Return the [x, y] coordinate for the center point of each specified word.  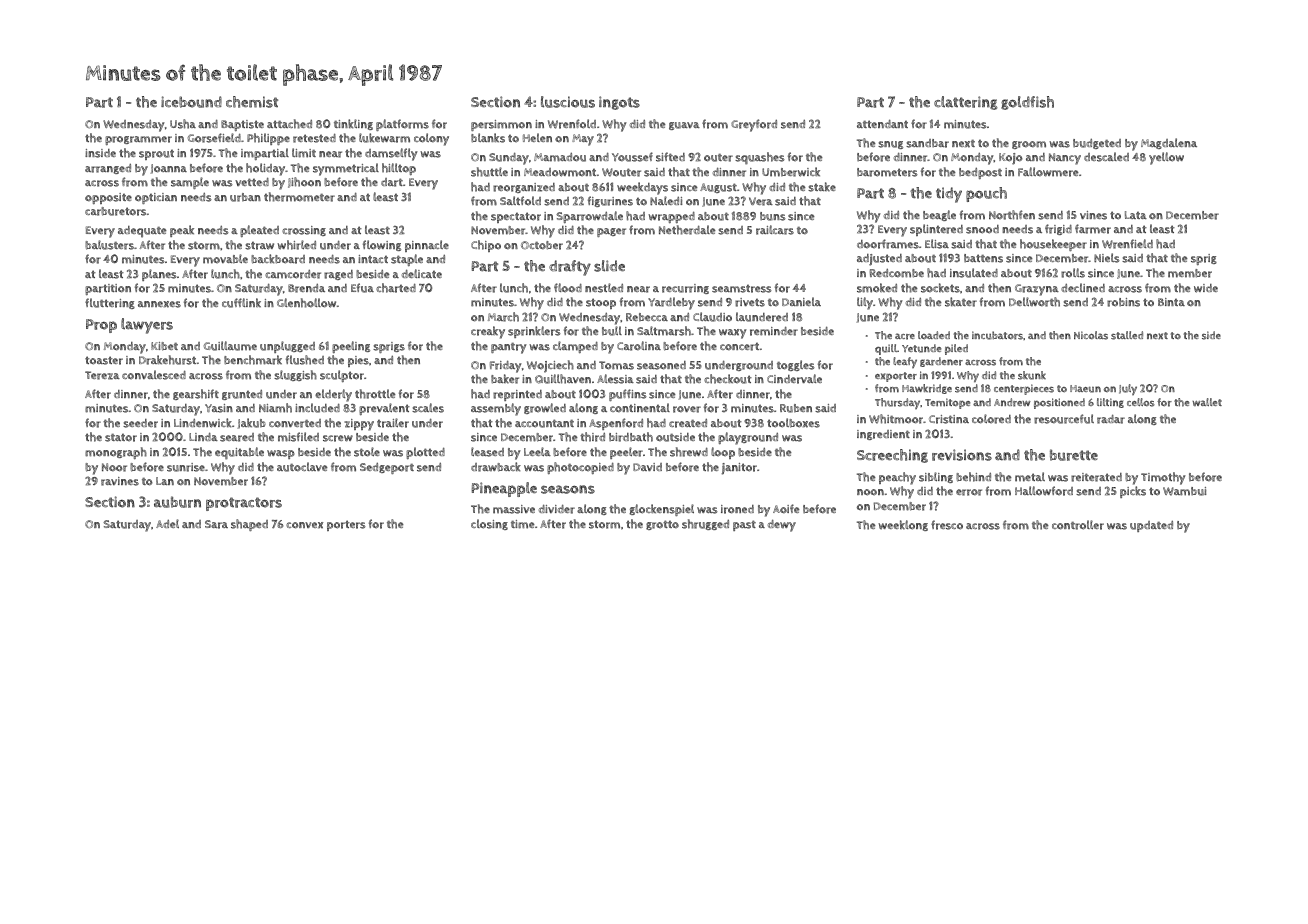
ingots [619, 103]
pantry [509, 348]
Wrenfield [1127, 244]
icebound [191, 102]
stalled [1127, 335]
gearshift [196, 394]
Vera [761, 201]
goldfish [1027, 103]
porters [346, 525]
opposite [108, 198]
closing [489, 524]
